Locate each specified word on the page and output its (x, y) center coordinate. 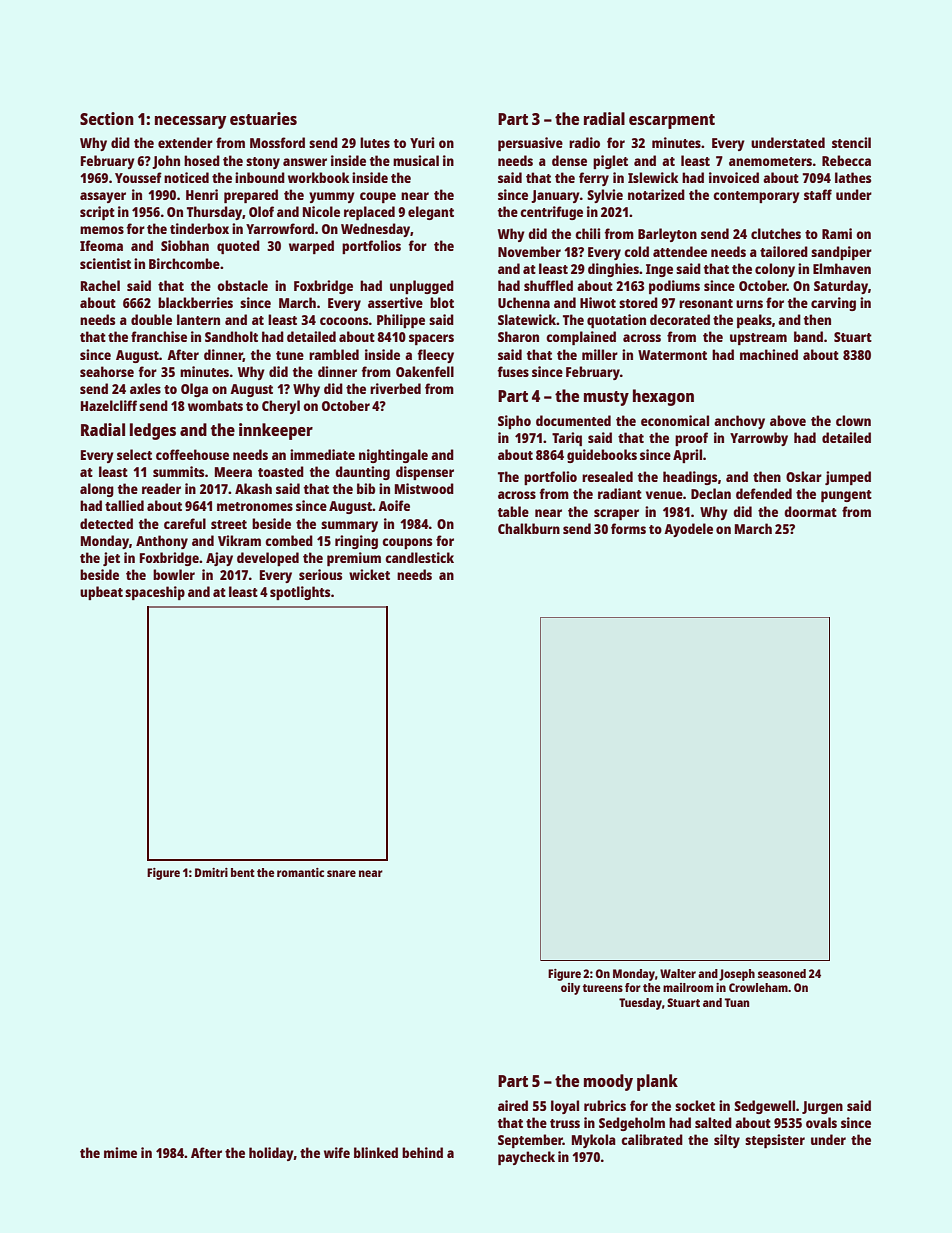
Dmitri (211, 872)
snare (341, 873)
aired (513, 1105)
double (151, 319)
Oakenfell (425, 371)
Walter (678, 973)
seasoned (782, 973)
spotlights (300, 593)
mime (120, 1152)
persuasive (530, 144)
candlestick (419, 557)
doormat (810, 511)
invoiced (734, 177)
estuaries (263, 118)
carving (833, 304)
